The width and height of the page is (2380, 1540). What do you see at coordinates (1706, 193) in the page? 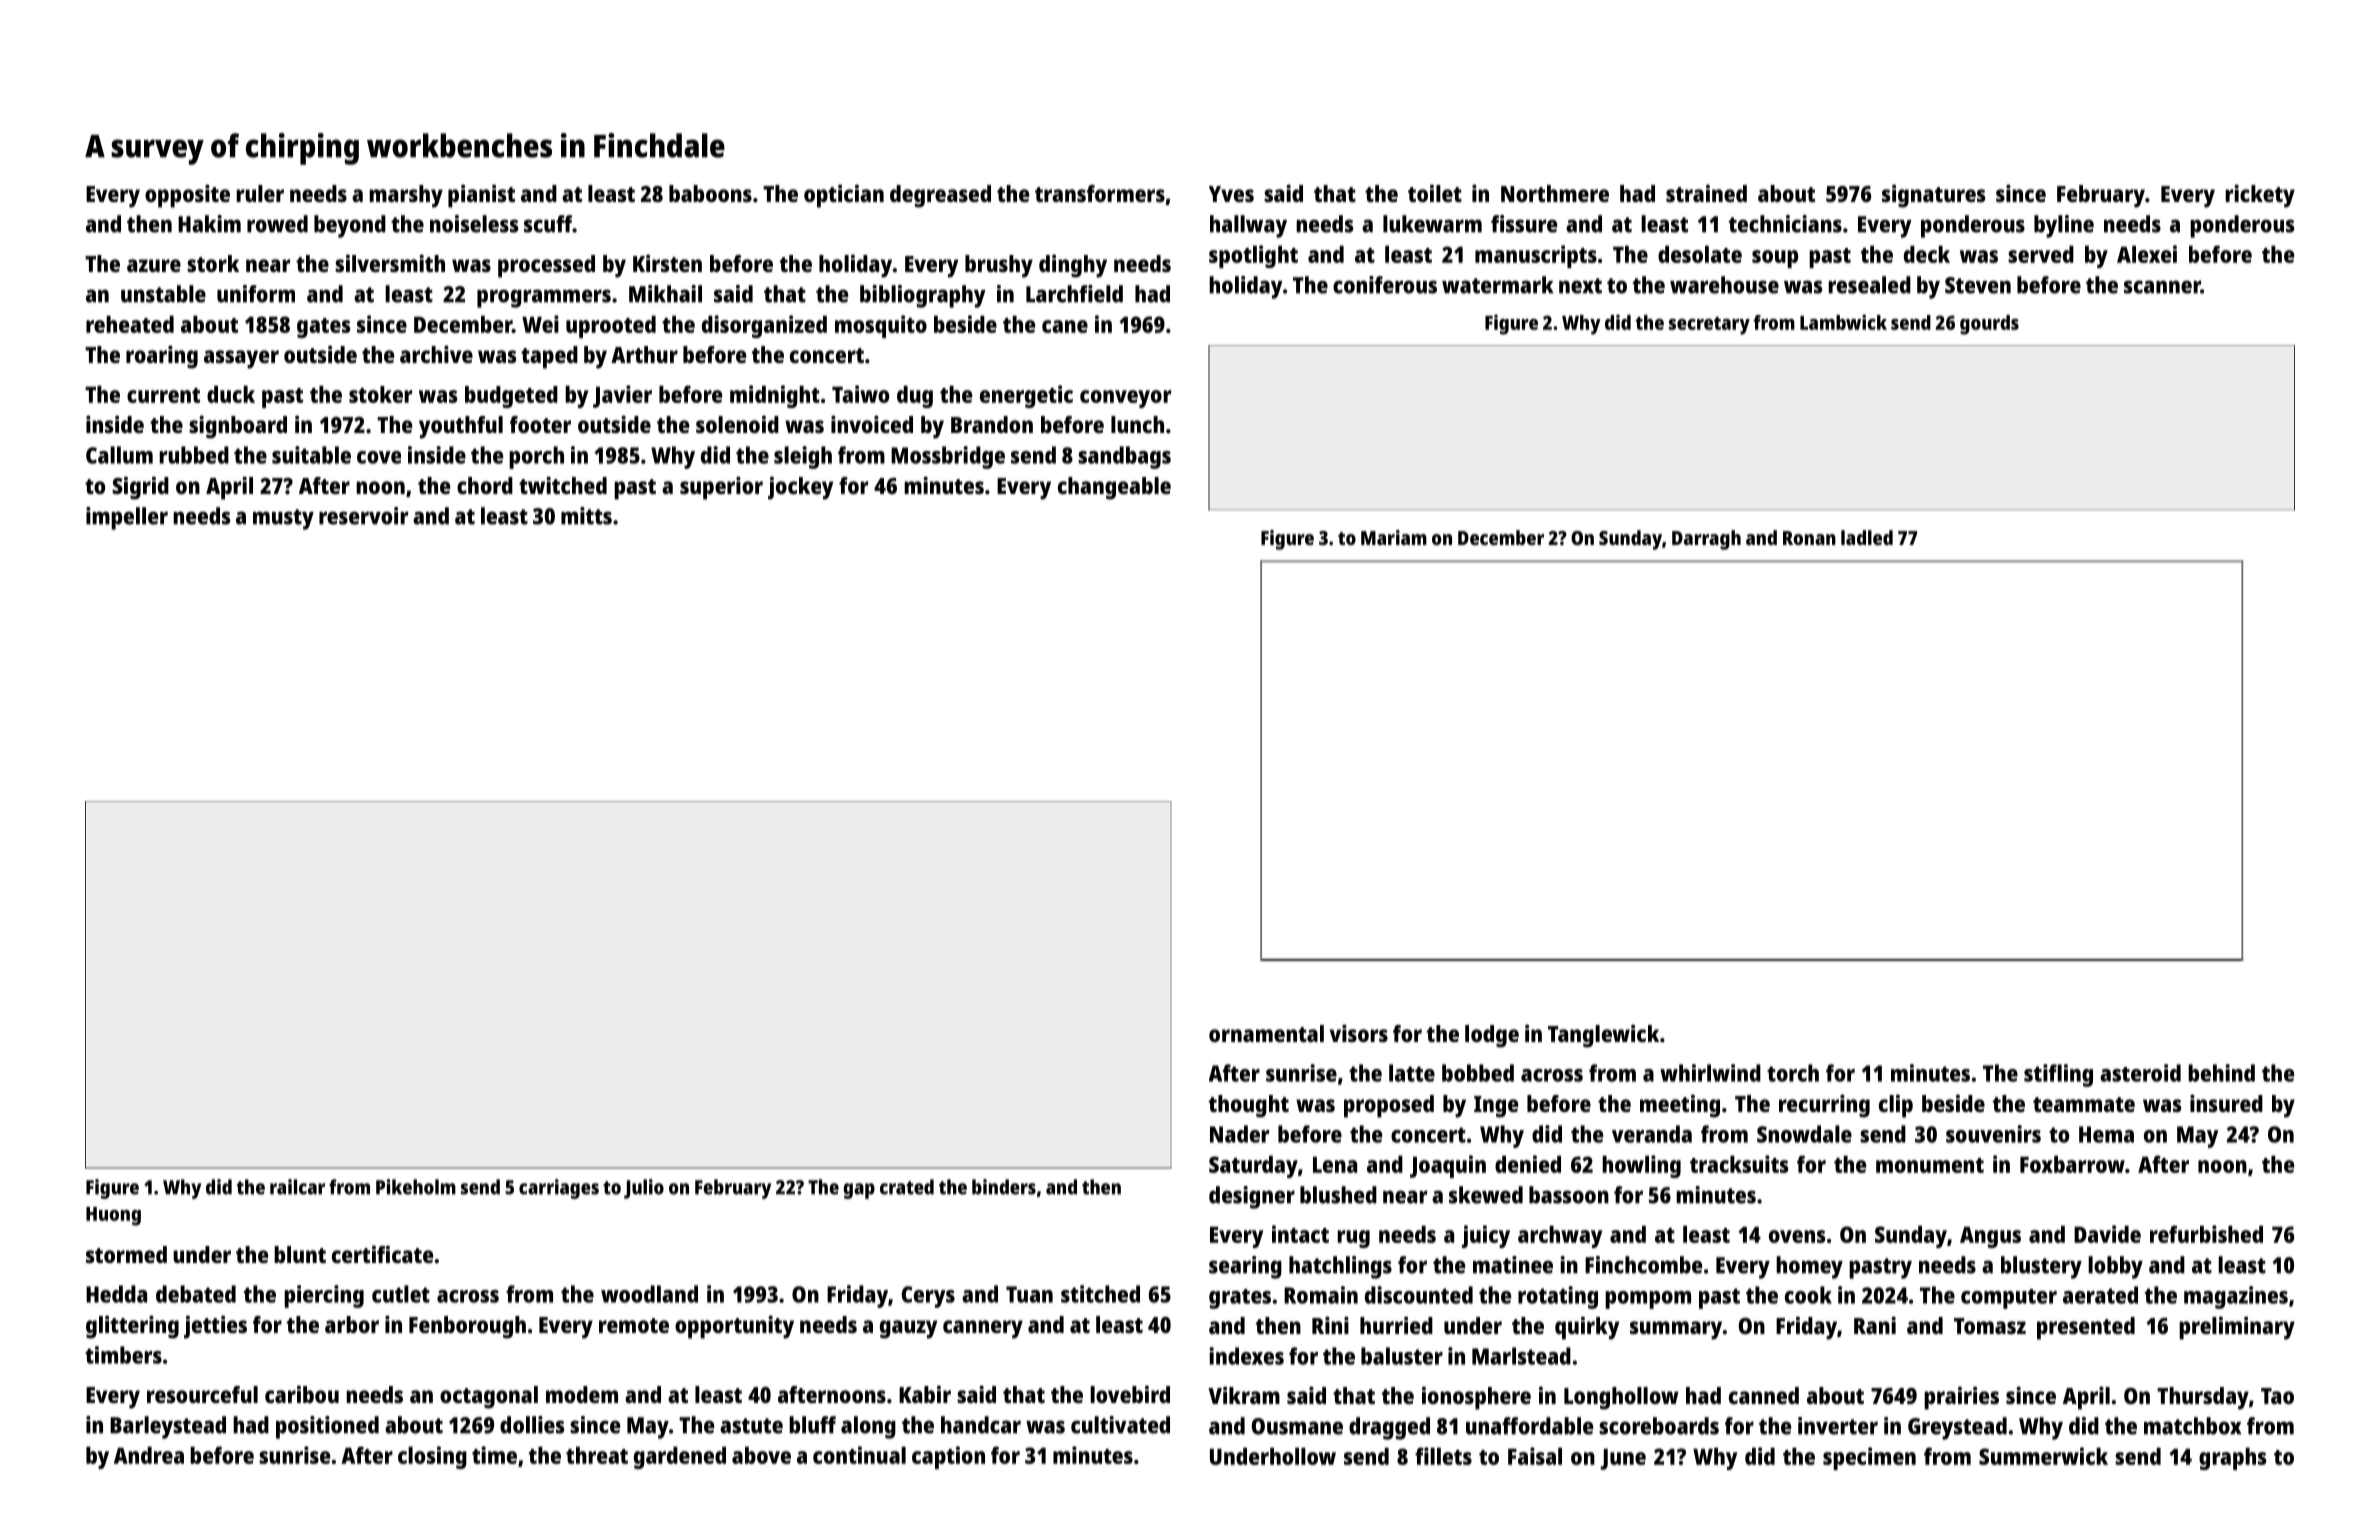
I see `strained` at bounding box center [1706, 193].
